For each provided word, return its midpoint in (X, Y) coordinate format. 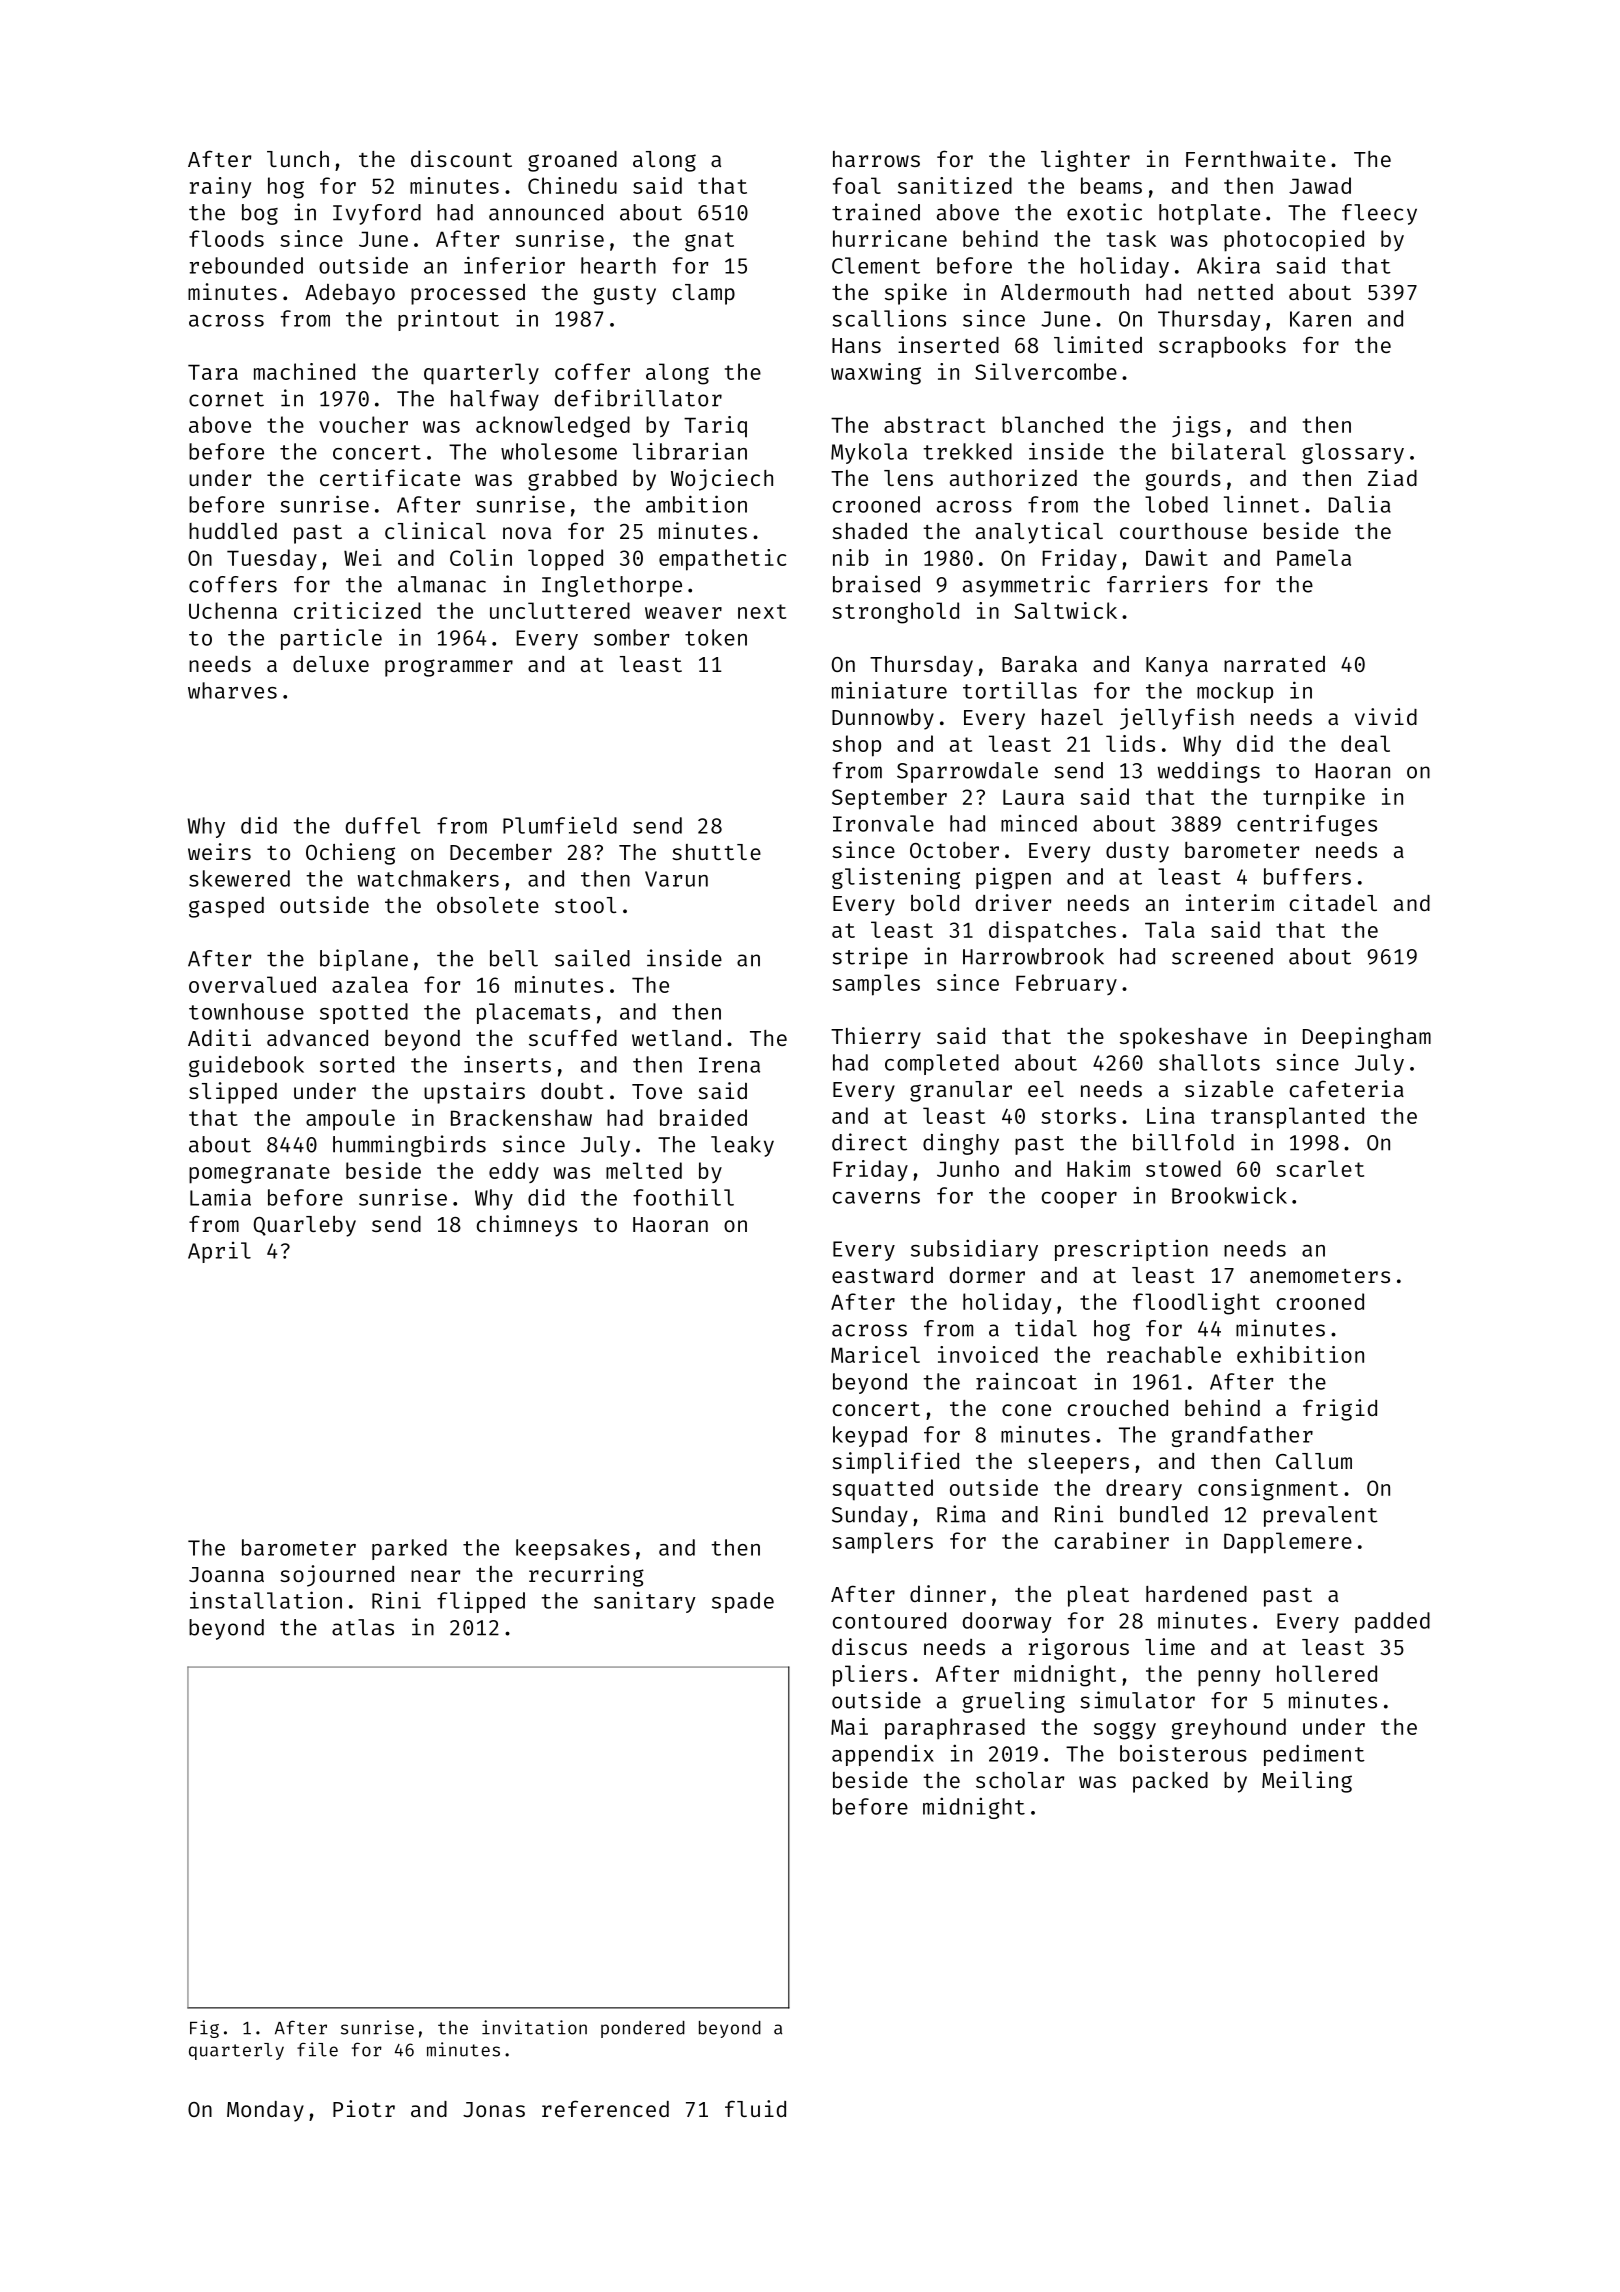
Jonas (494, 2109)
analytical (1039, 533)
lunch (298, 159)
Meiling (1307, 1782)
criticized (357, 610)
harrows (876, 159)
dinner (948, 1593)
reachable (1164, 1354)
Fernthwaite (1256, 158)
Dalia (1360, 504)
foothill (683, 1197)
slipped (233, 1093)
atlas (363, 1627)
